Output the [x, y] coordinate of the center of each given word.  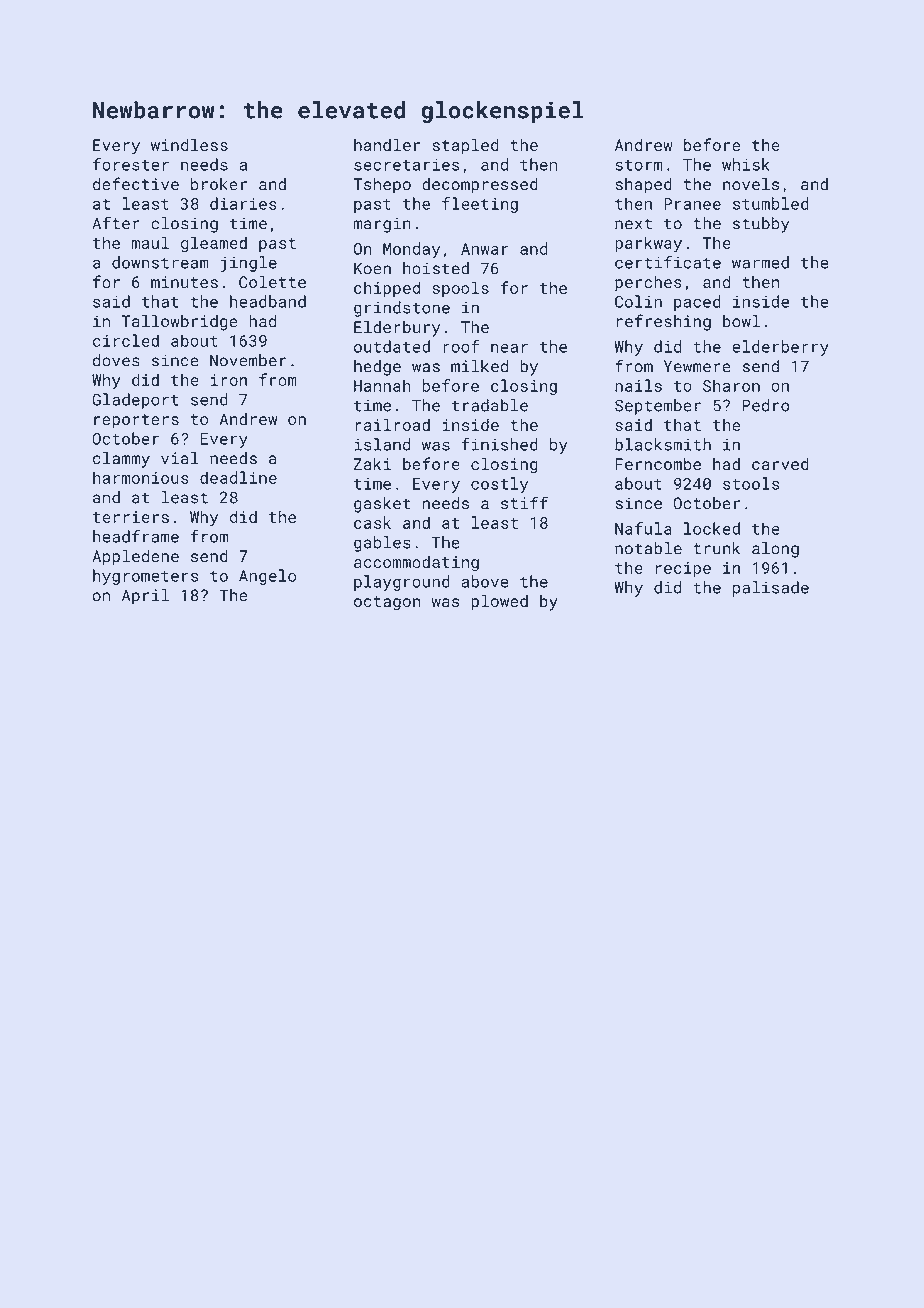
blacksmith [663, 444]
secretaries [407, 165]
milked [479, 366]
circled [126, 340]
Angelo [267, 577]
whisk [746, 164]
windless [189, 144]
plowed [499, 603]
